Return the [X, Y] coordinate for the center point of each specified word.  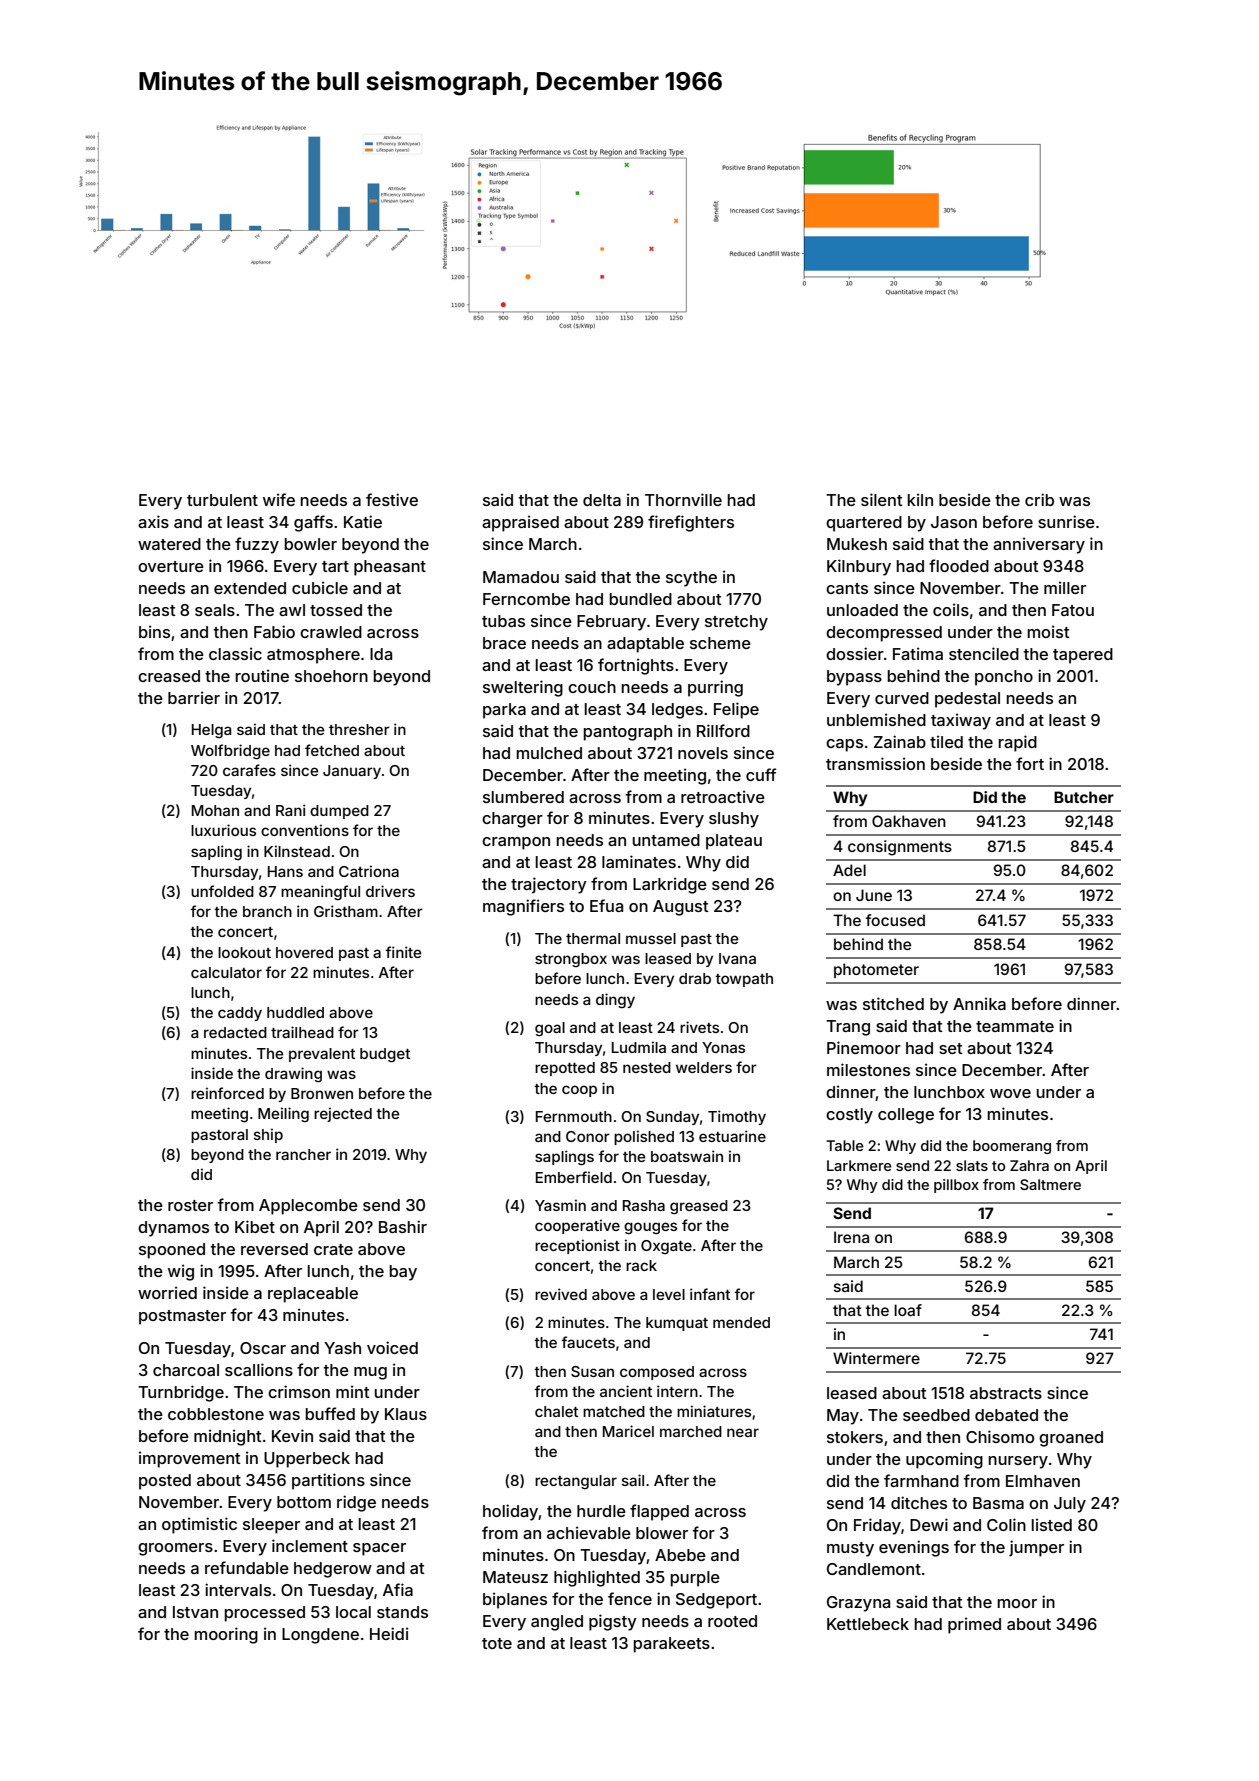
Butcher [1084, 797]
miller [1065, 587]
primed [974, 1625]
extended [250, 588]
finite [403, 952]
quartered [864, 524]
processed [265, 1614]
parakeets [672, 1645]
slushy [734, 820]
